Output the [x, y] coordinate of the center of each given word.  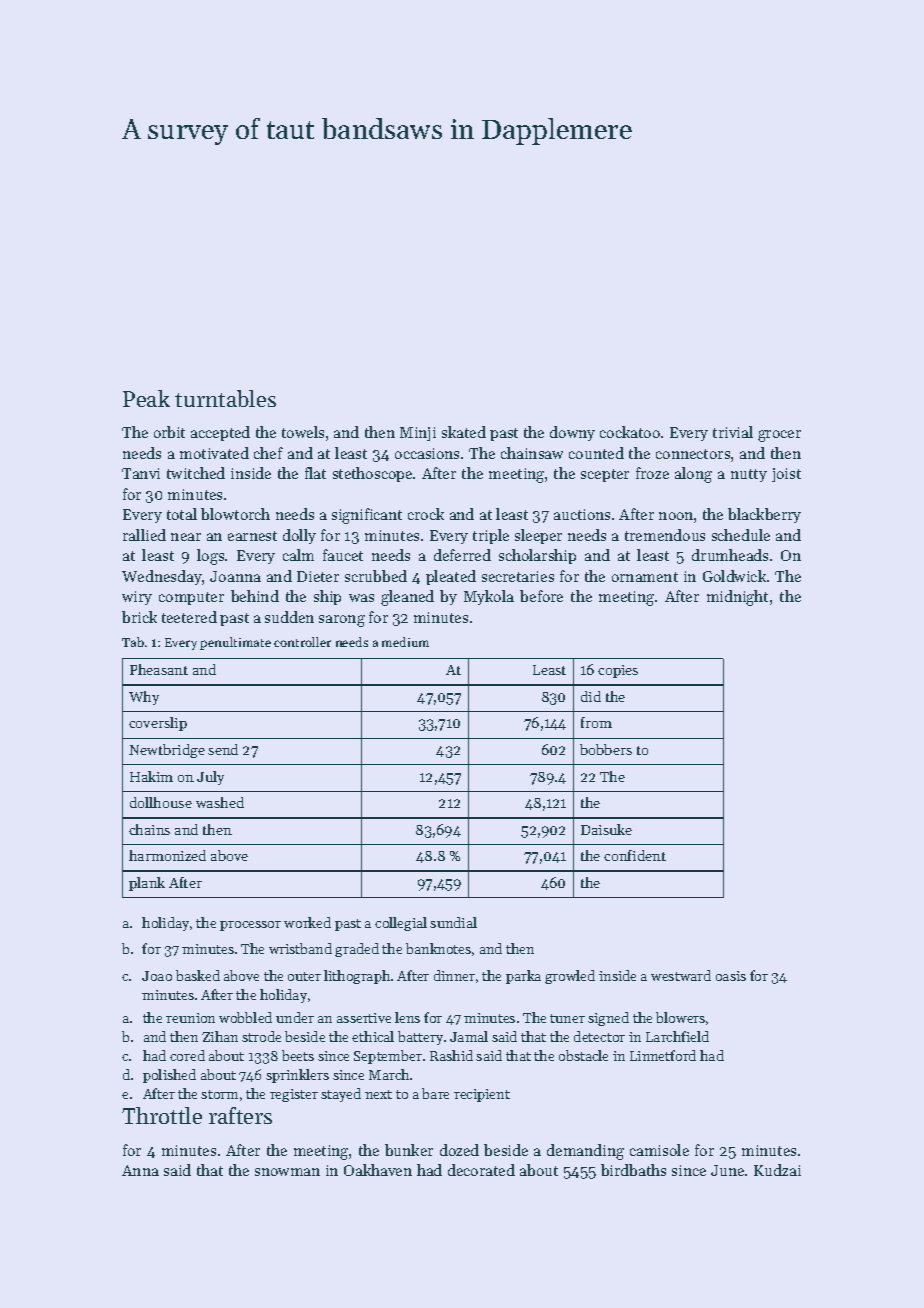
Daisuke [606, 829]
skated [464, 432]
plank [147, 884]
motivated [214, 453]
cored [187, 1055]
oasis [731, 976]
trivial [733, 432]
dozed [459, 1150]
